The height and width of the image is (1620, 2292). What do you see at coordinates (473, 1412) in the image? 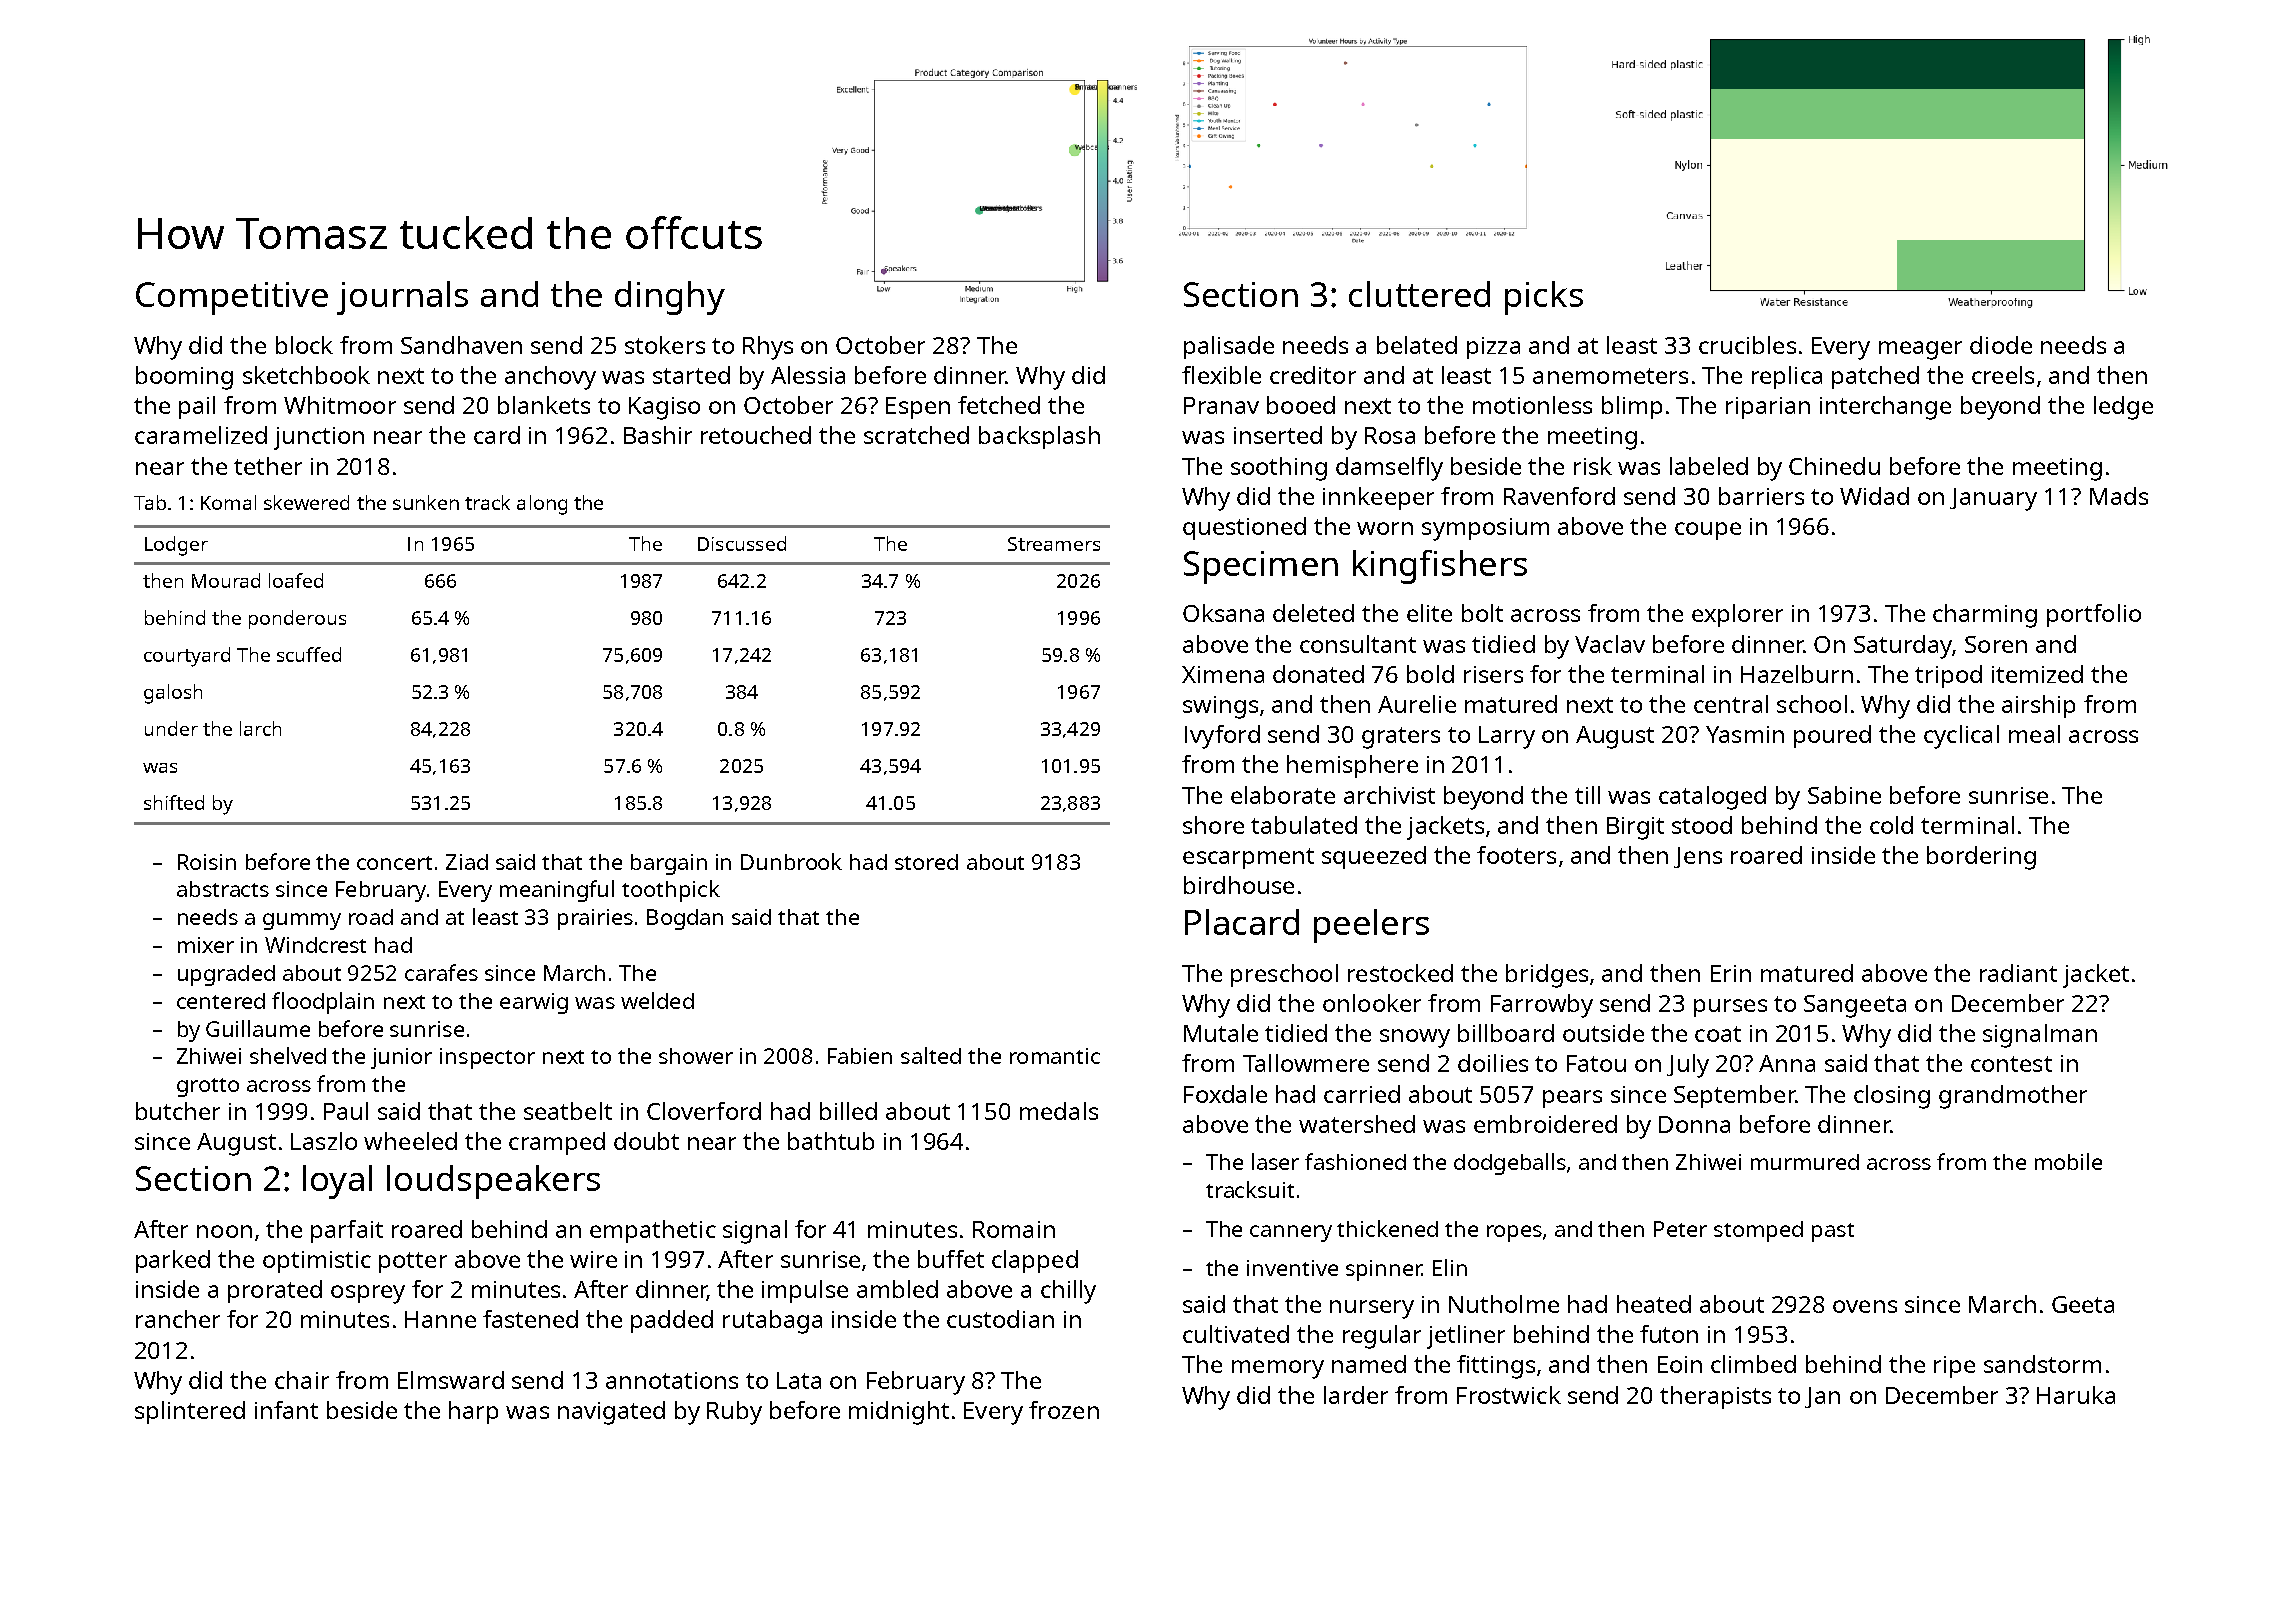
I see `harp` at bounding box center [473, 1412].
